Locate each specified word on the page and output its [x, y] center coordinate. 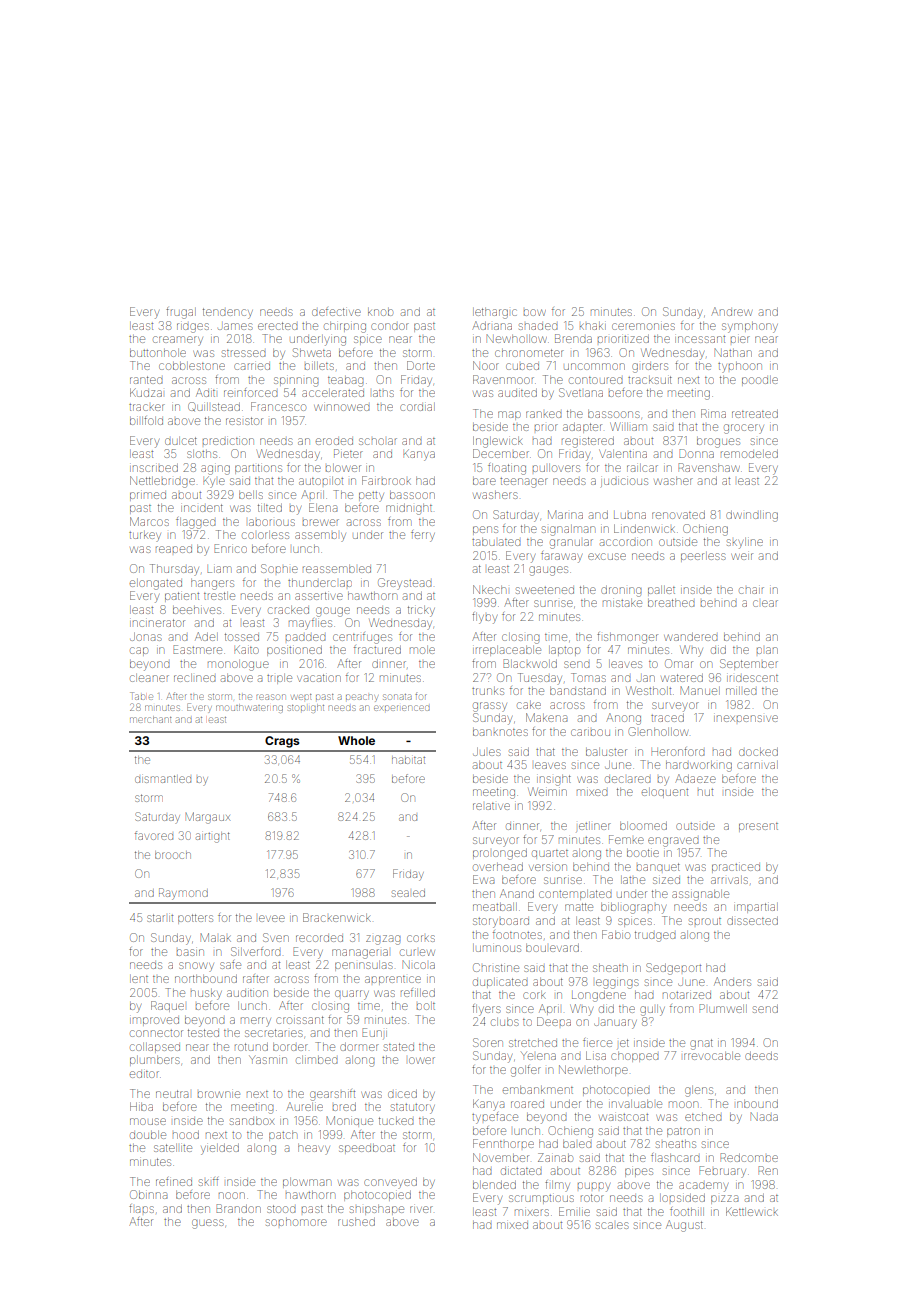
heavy [314, 1149]
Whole [356, 740]
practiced [736, 868]
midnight [409, 509]
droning [621, 591]
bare [484, 481]
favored [154, 835]
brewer [321, 522]
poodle [760, 381]
